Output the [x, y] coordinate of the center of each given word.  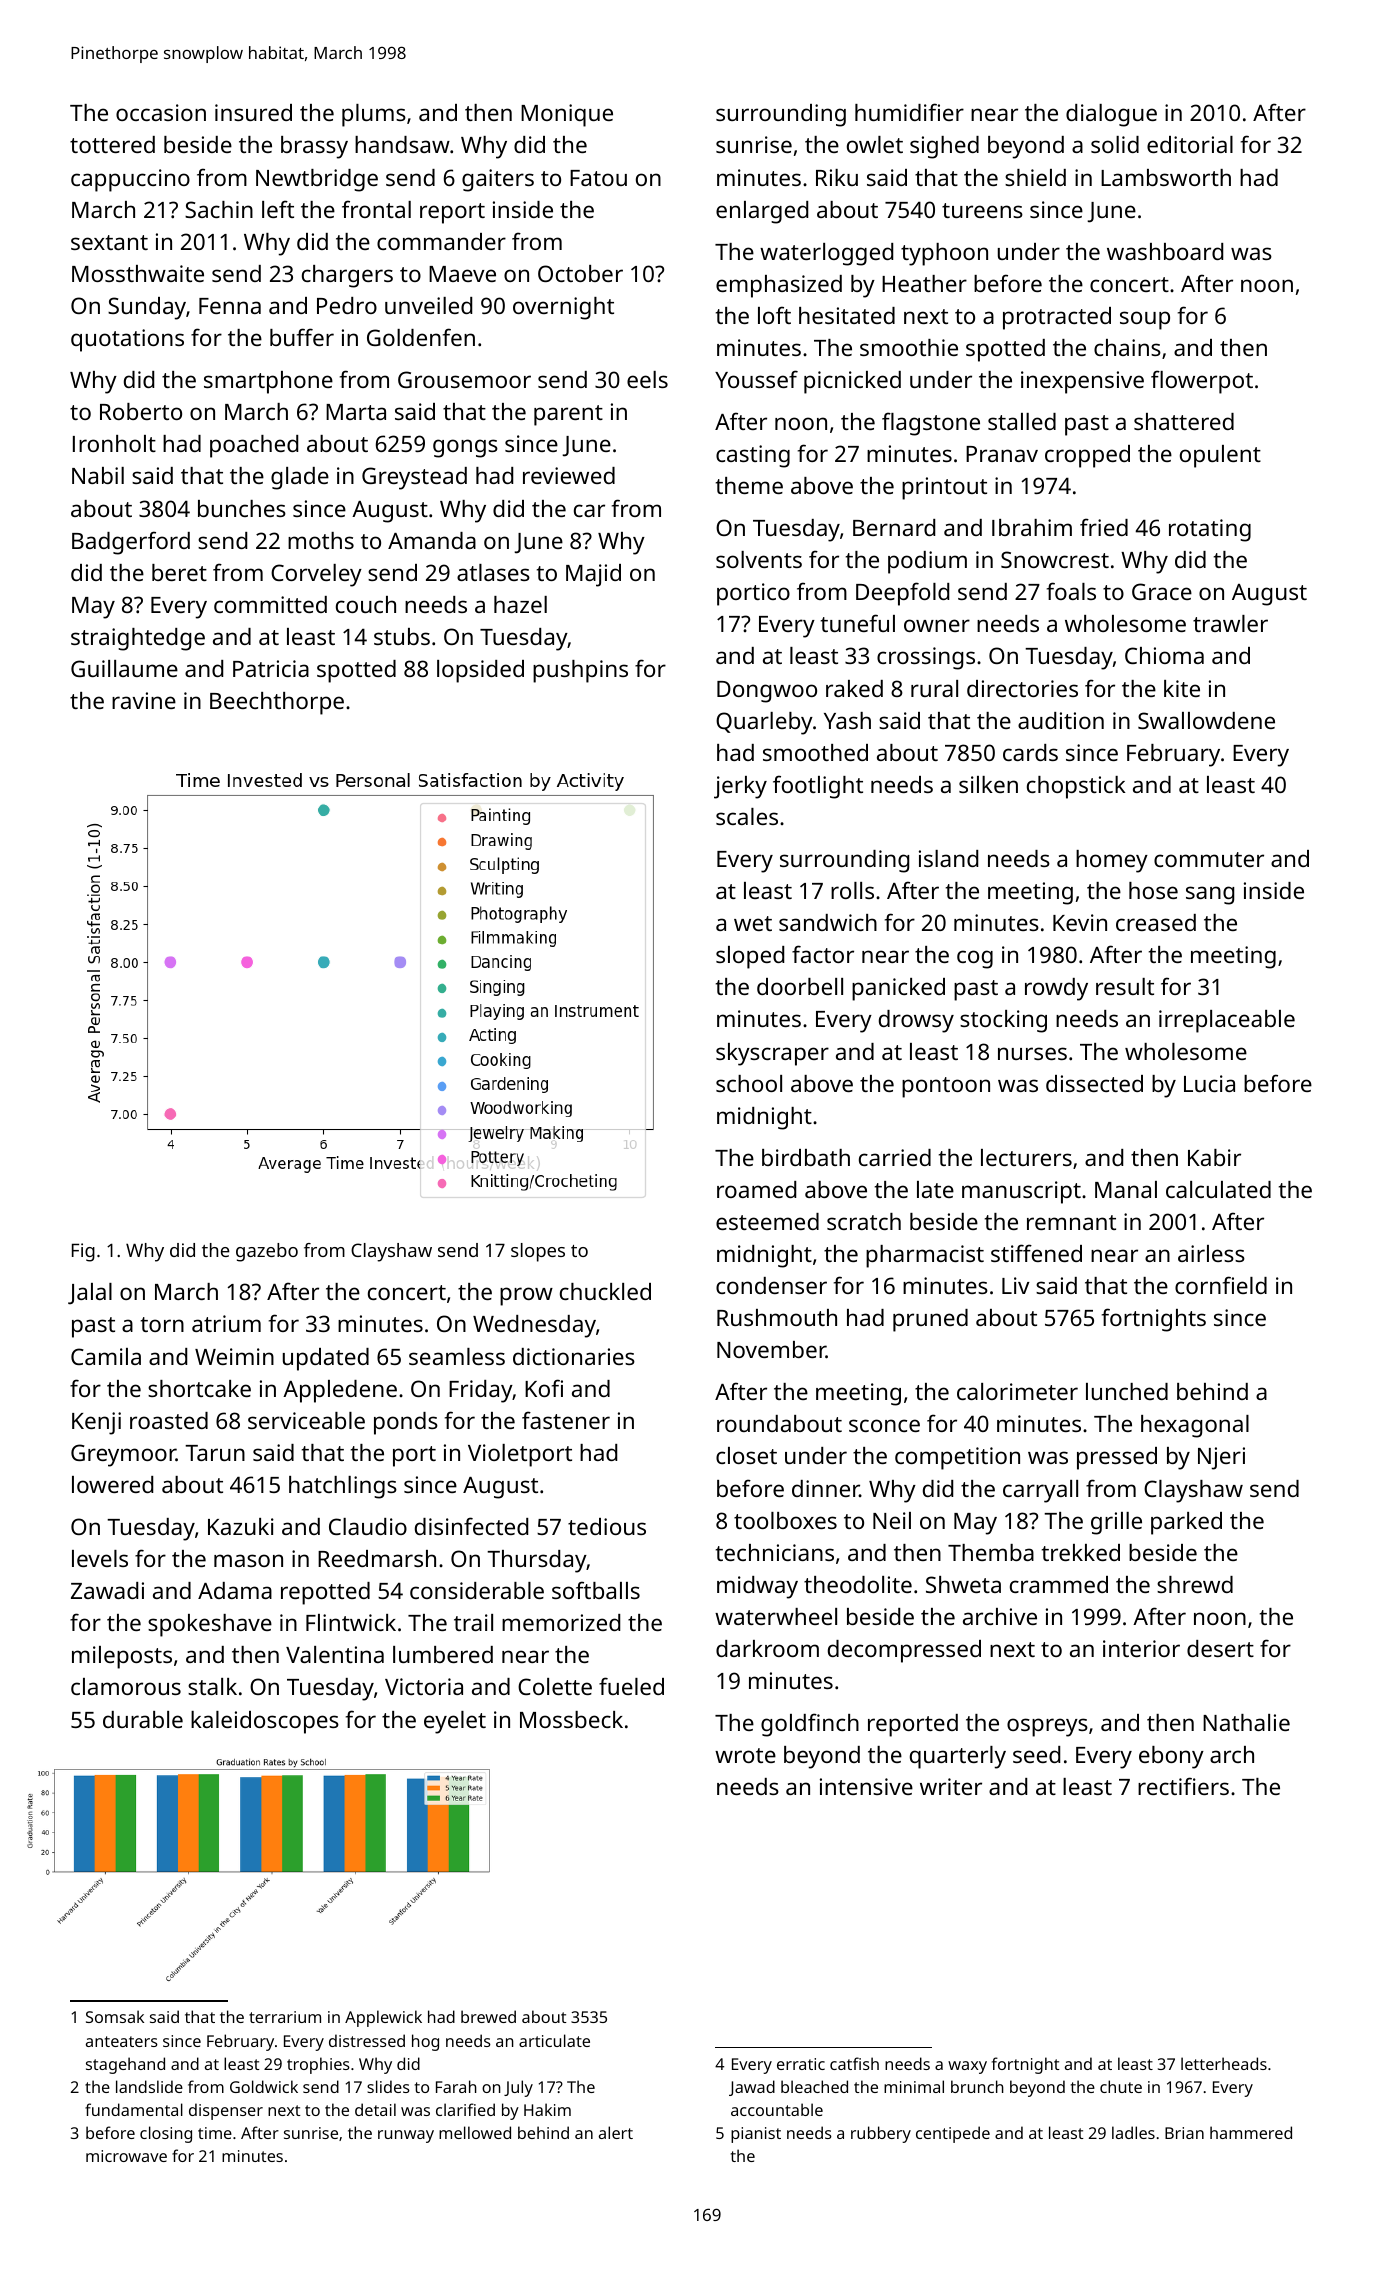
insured [253, 112]
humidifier [909, 112]
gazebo [267, 1252]
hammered [1251, 2132]
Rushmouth [777, 1317]
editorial [1190, 144]
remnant [1071, 1222]
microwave [126, 2156]
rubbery [881, 2134]
